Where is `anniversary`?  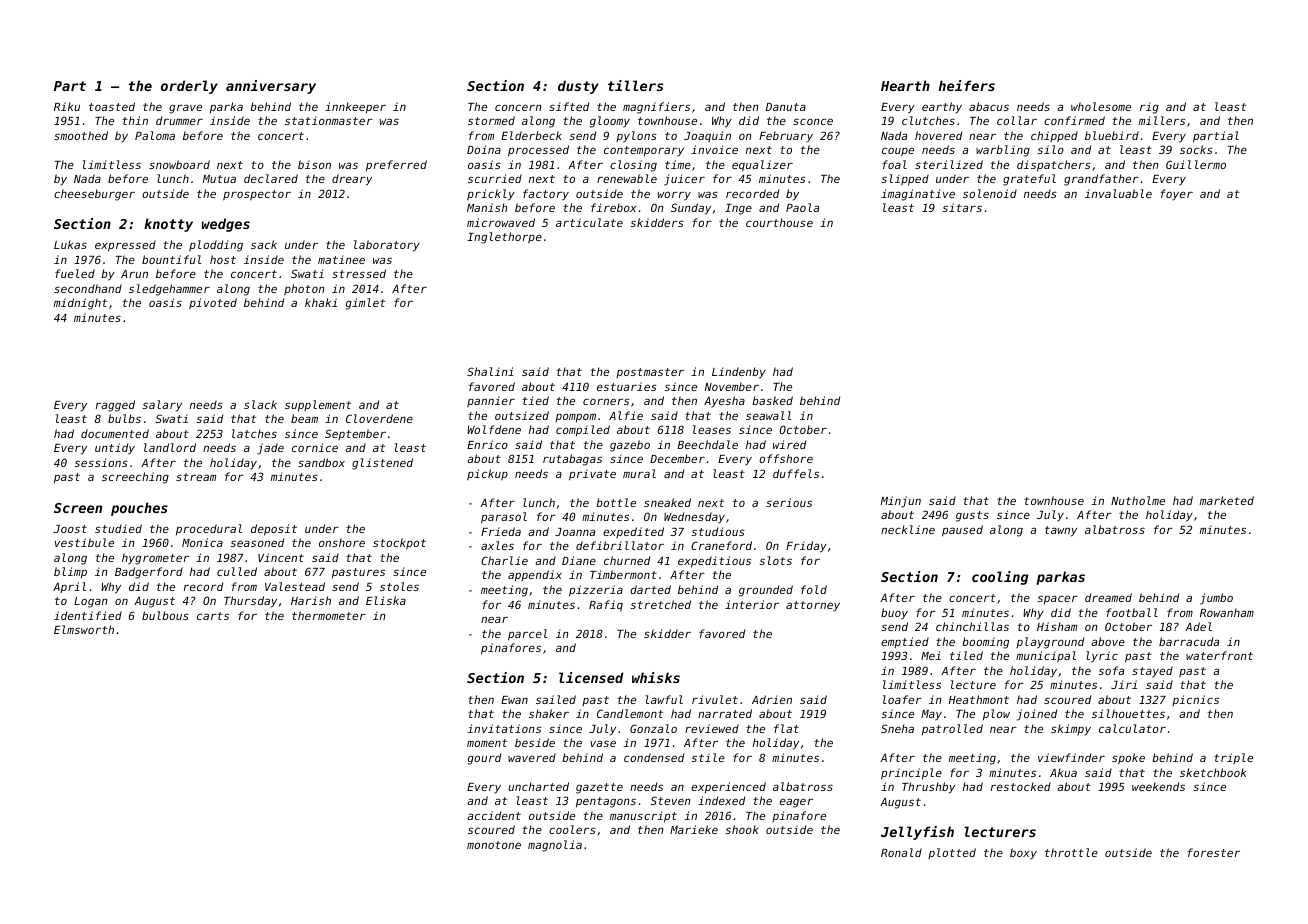
anniversary is located at coordinates (271, 87).
